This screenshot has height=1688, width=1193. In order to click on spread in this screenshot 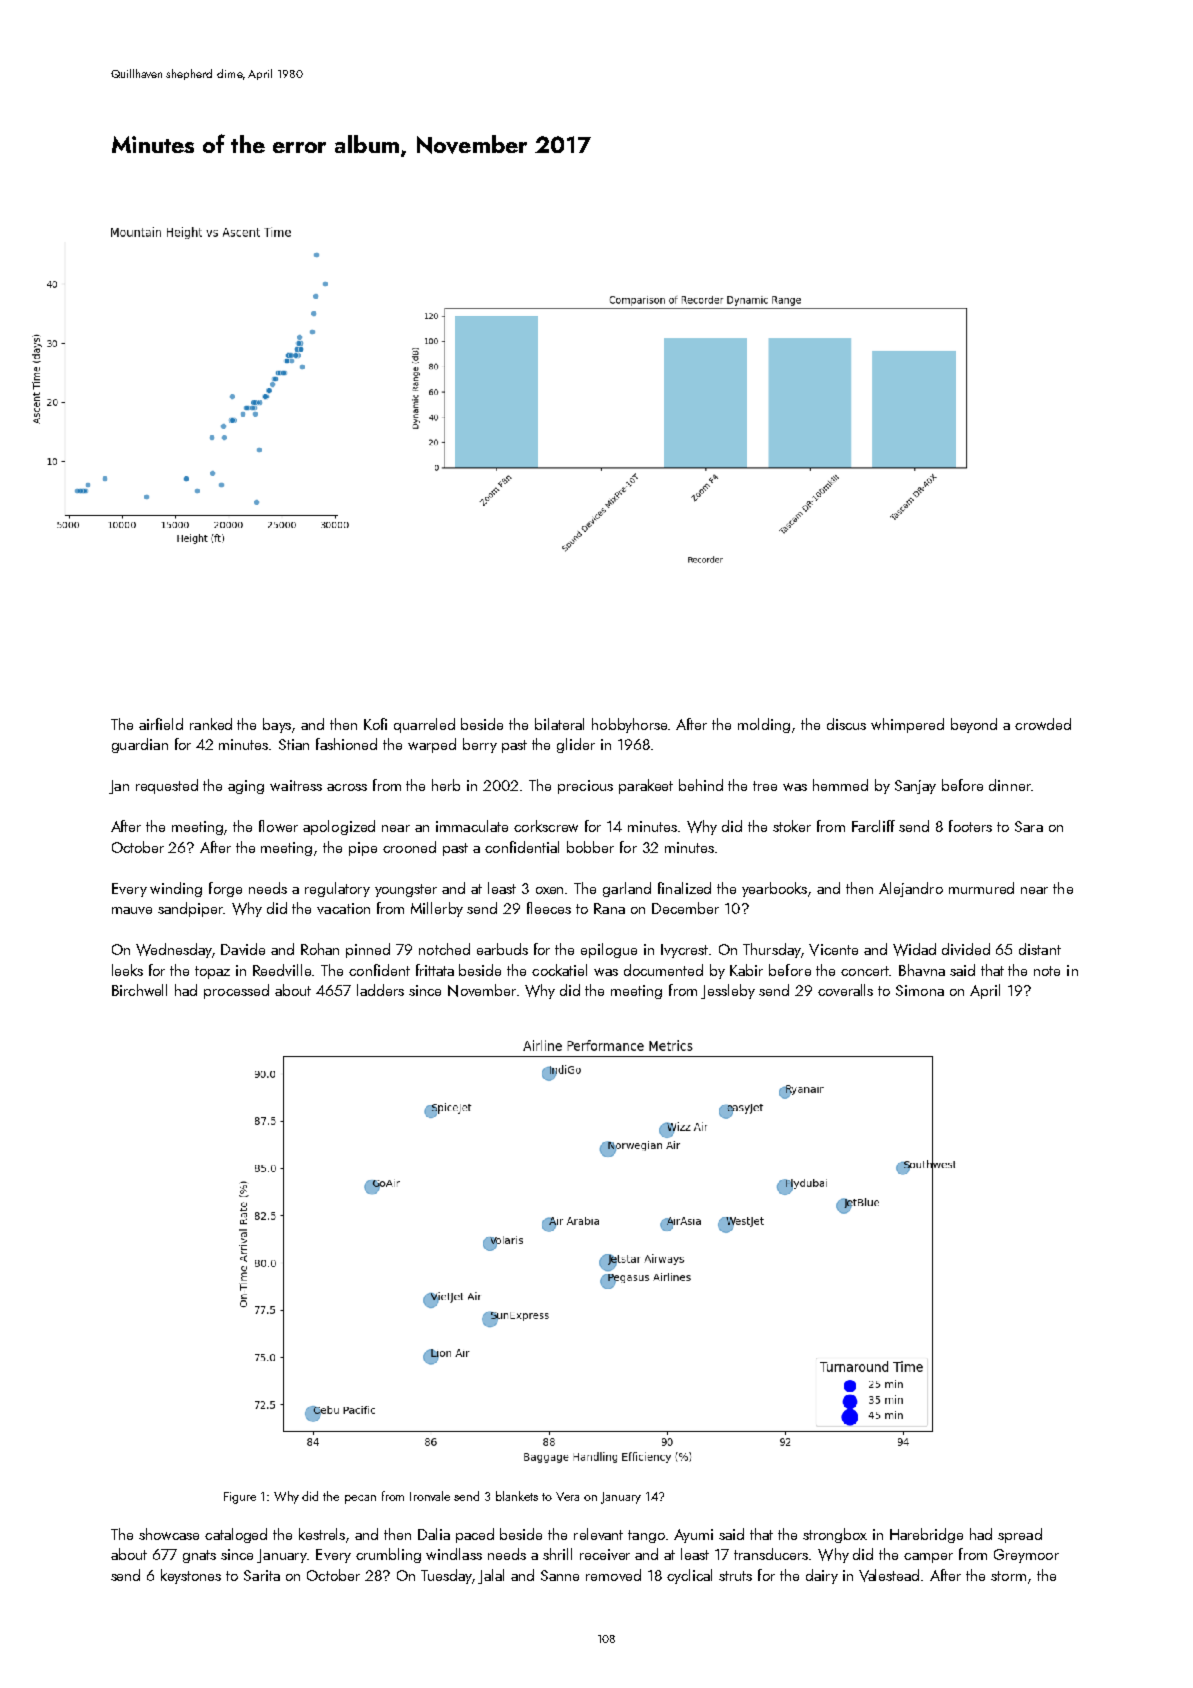, I will do `click(1020, 1535)`.
